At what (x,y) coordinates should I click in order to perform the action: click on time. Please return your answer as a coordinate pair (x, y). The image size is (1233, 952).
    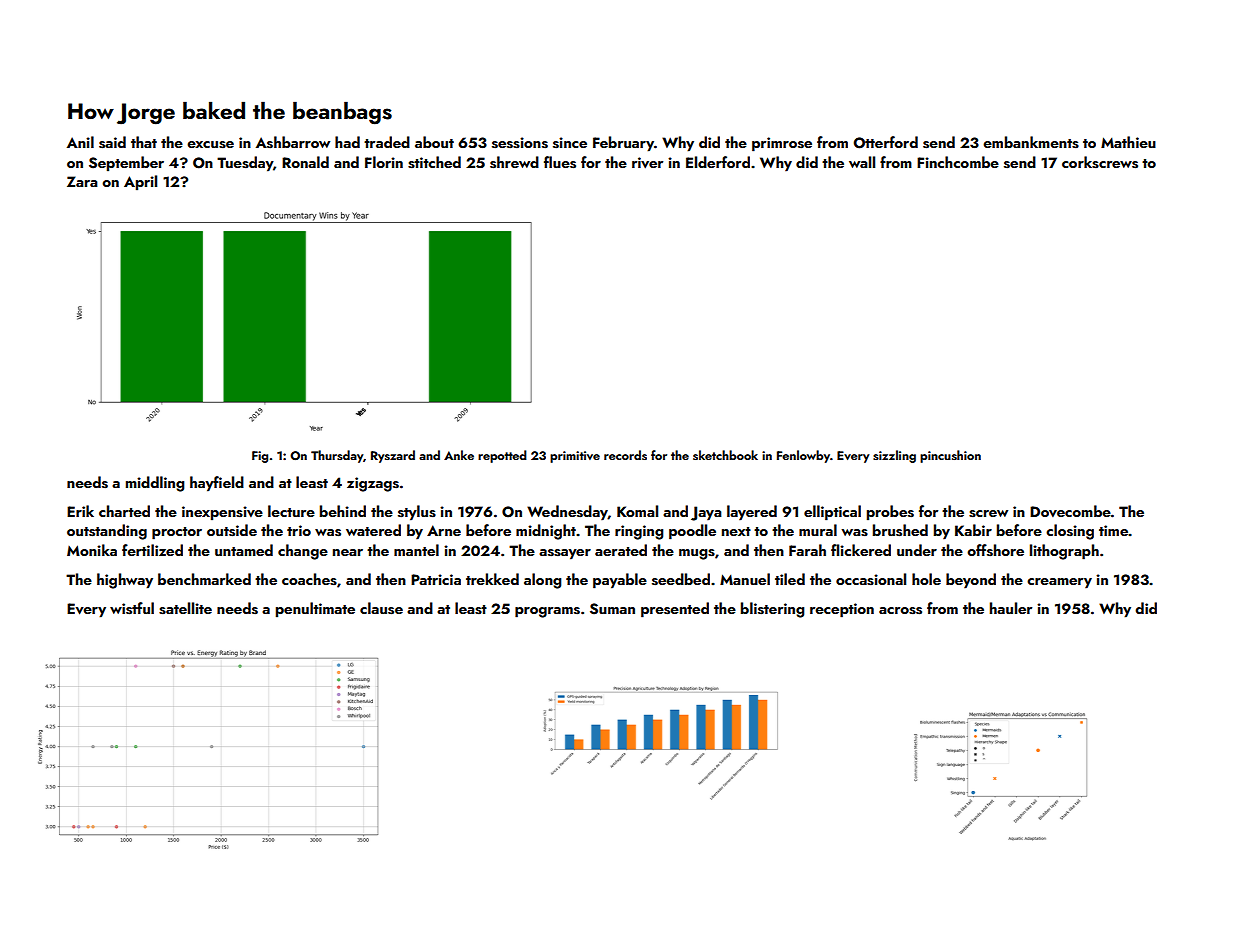
    Looking at the image, I should click on (1113, 530).
